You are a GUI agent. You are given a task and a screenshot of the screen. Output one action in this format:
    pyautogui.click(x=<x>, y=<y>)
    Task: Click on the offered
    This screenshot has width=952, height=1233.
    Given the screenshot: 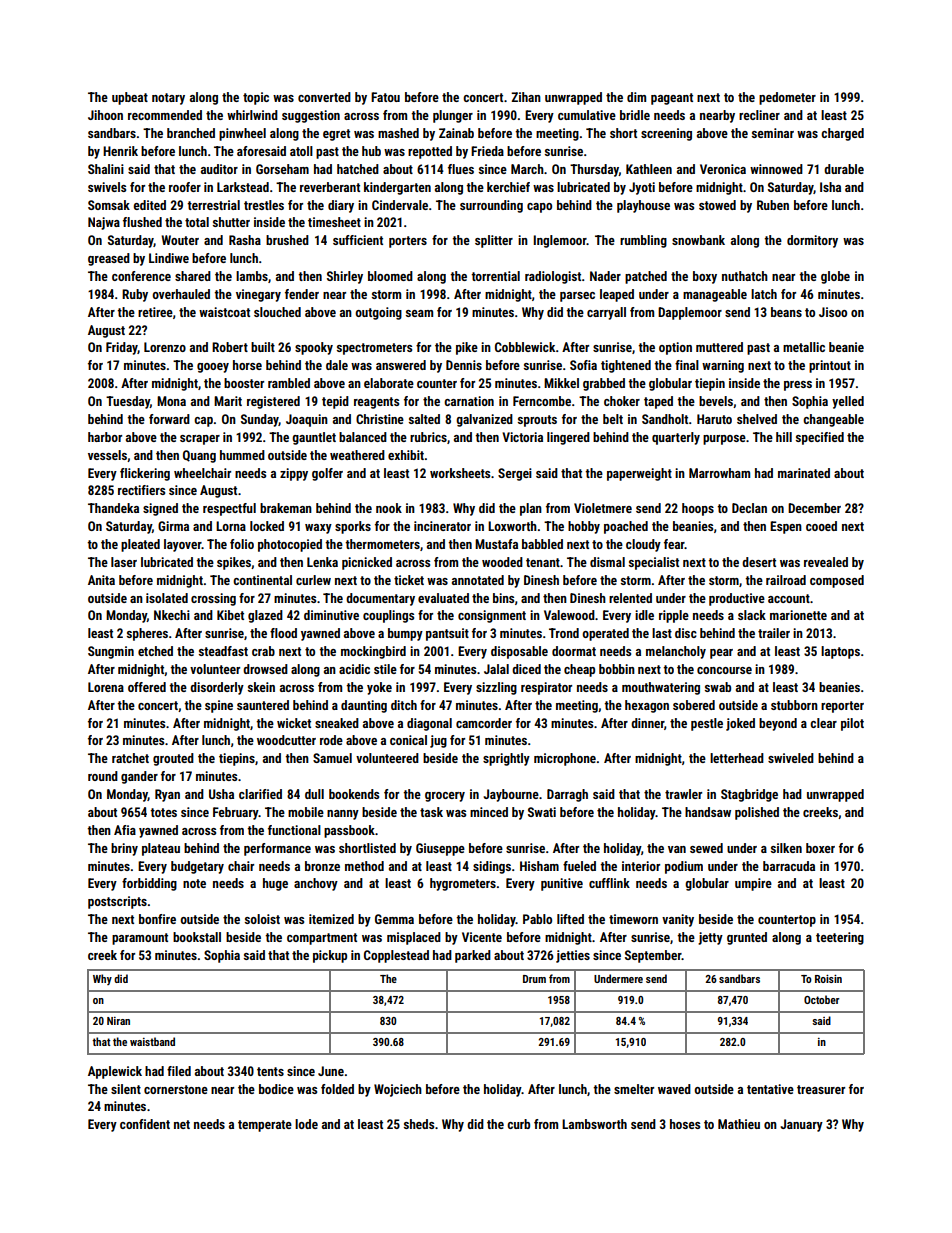 What is the action you would take?
    pyautogui.click(x=147, y=687)
